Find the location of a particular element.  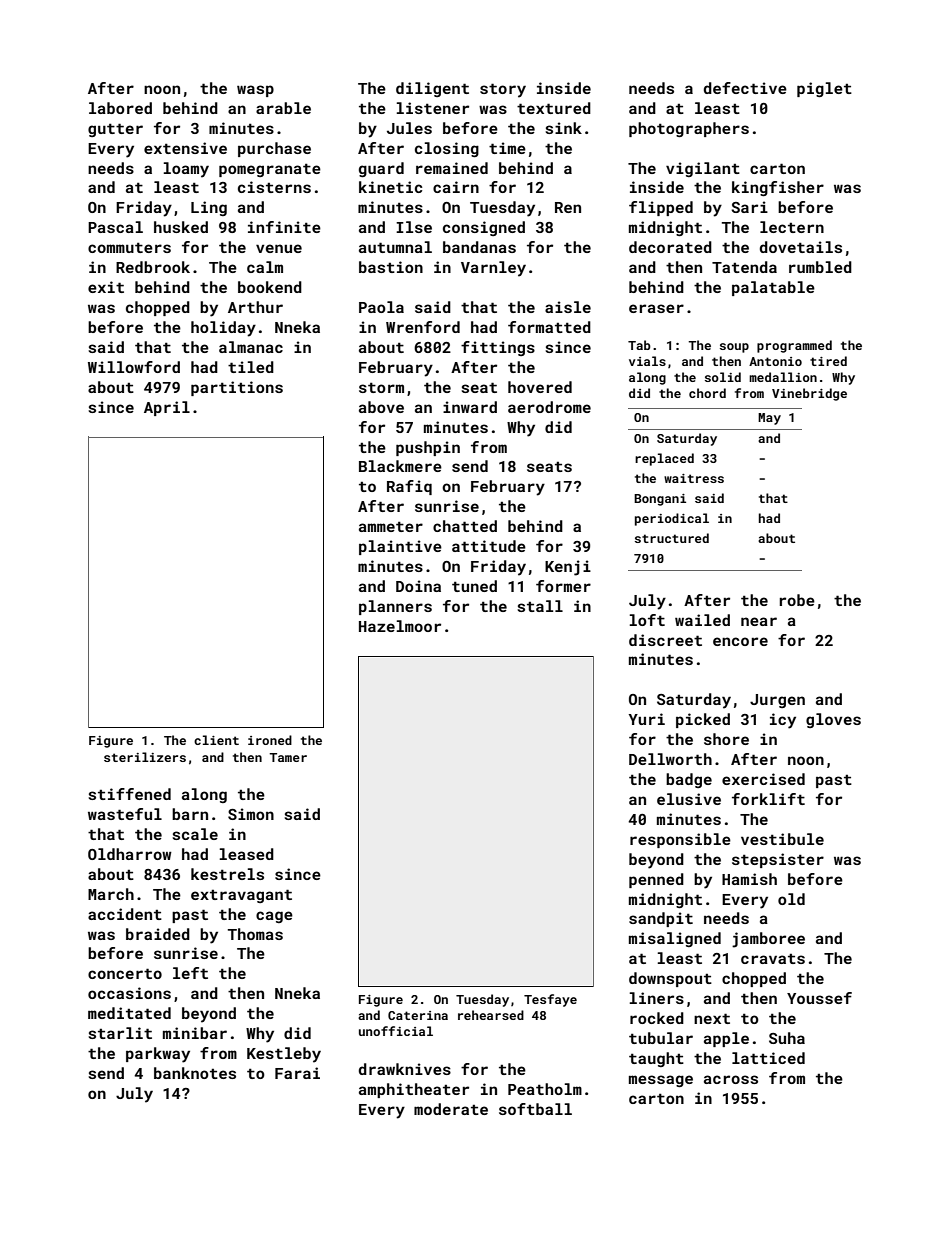

vestibule is located at coordinates (782, 839).
